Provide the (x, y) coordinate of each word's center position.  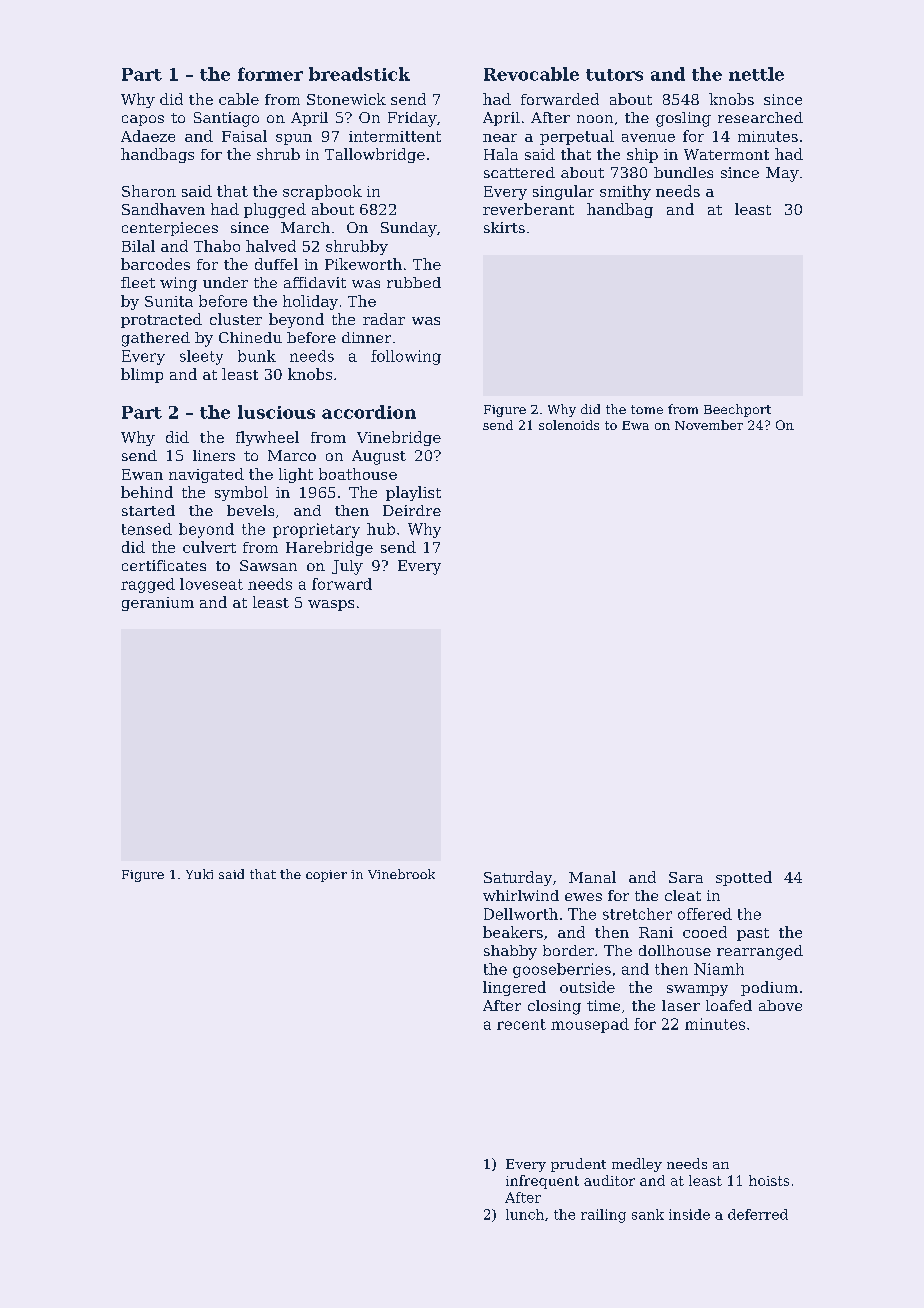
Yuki (199, 874)
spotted (744, 878)
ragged (148, 585)
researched (760, 117)
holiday (310, 302)
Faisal (244, 136)
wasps (331, 605)
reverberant (528, 209)
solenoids (569, 425)
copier (326, 876)
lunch (525, 1214)
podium (769, 988)
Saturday (518, 878)
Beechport (737, 410)
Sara (686, 877)
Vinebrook (401, 874)
